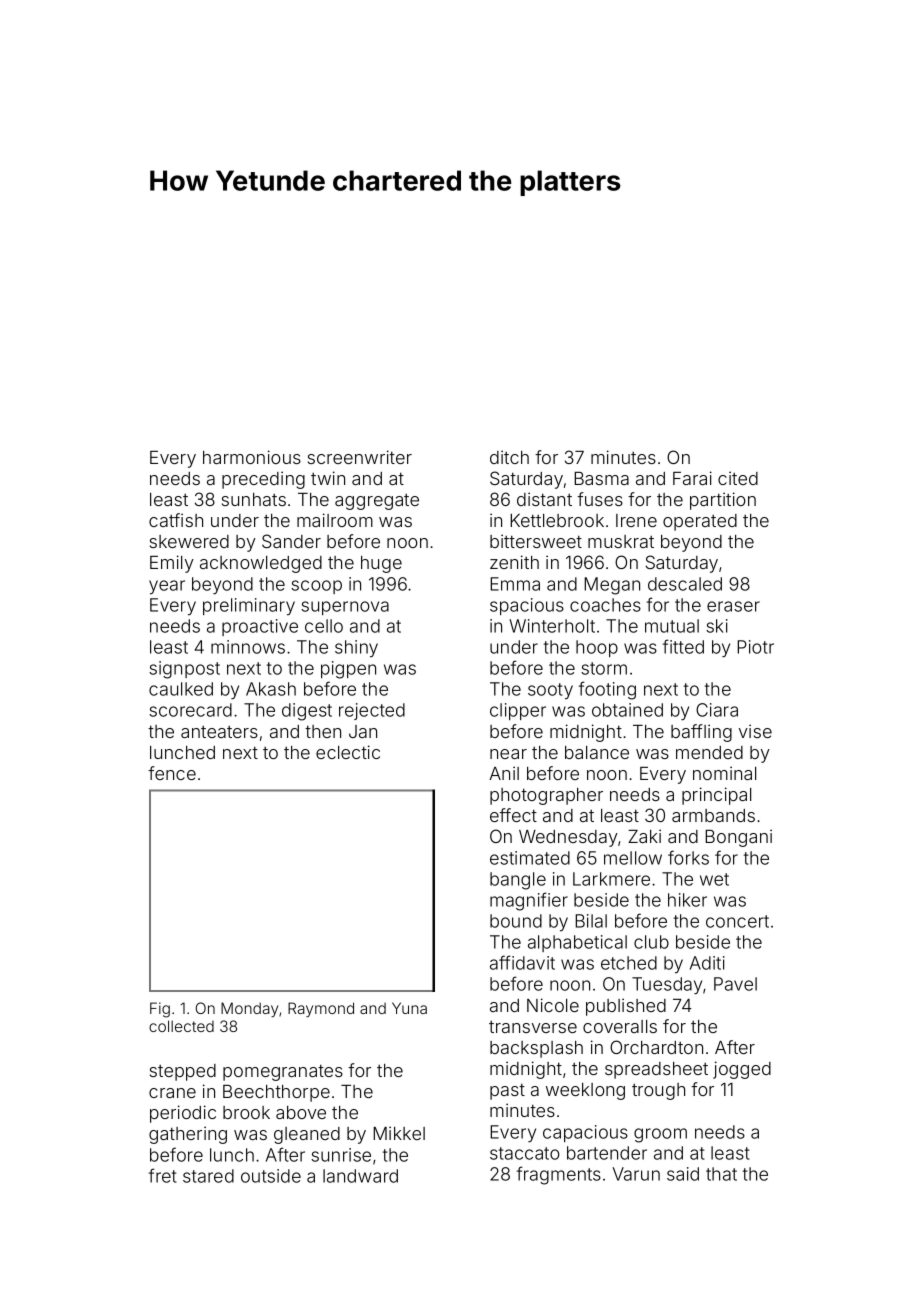 The width and height of the screenshot is (924, 1311). What do you see at coordinates (692, 478) in the screenshot?
I see `Farai` at bounding box center [692, 478].
